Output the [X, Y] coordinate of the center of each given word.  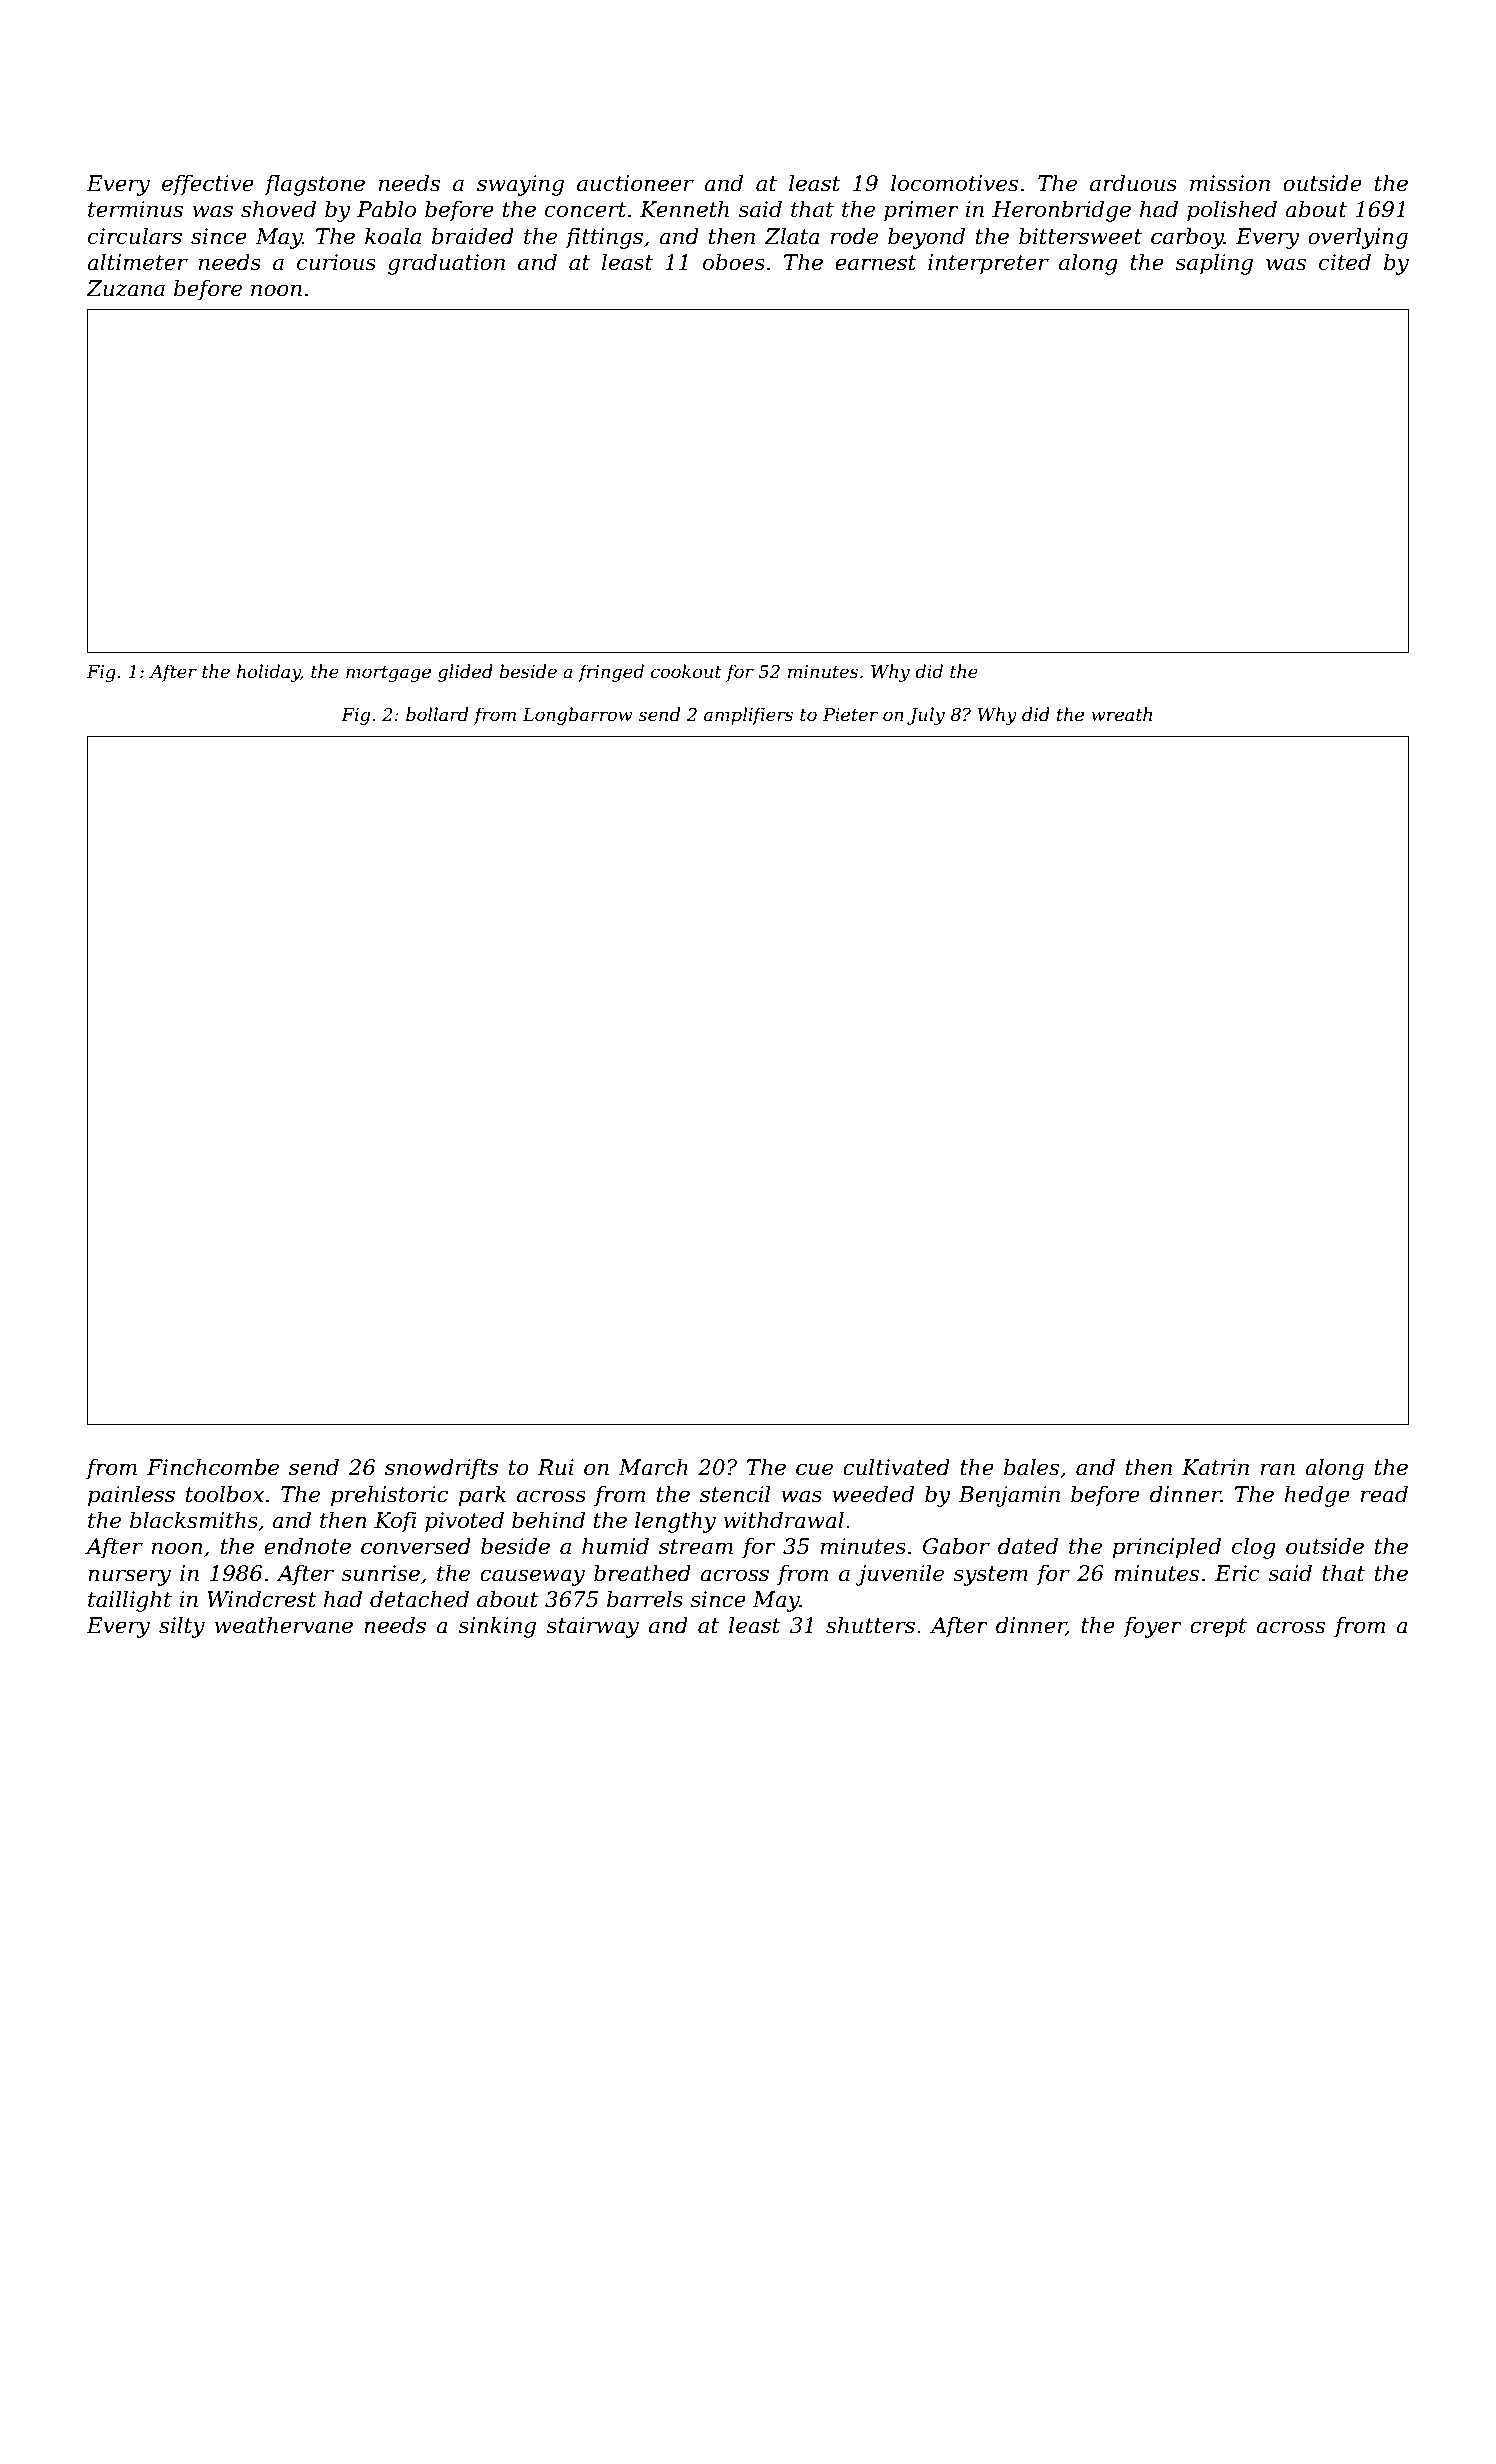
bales [1031, 1467]
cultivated [896, 1467]
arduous [1133, 183]
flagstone [314, 185]
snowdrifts [441, 1469]
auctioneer [635, 183]
